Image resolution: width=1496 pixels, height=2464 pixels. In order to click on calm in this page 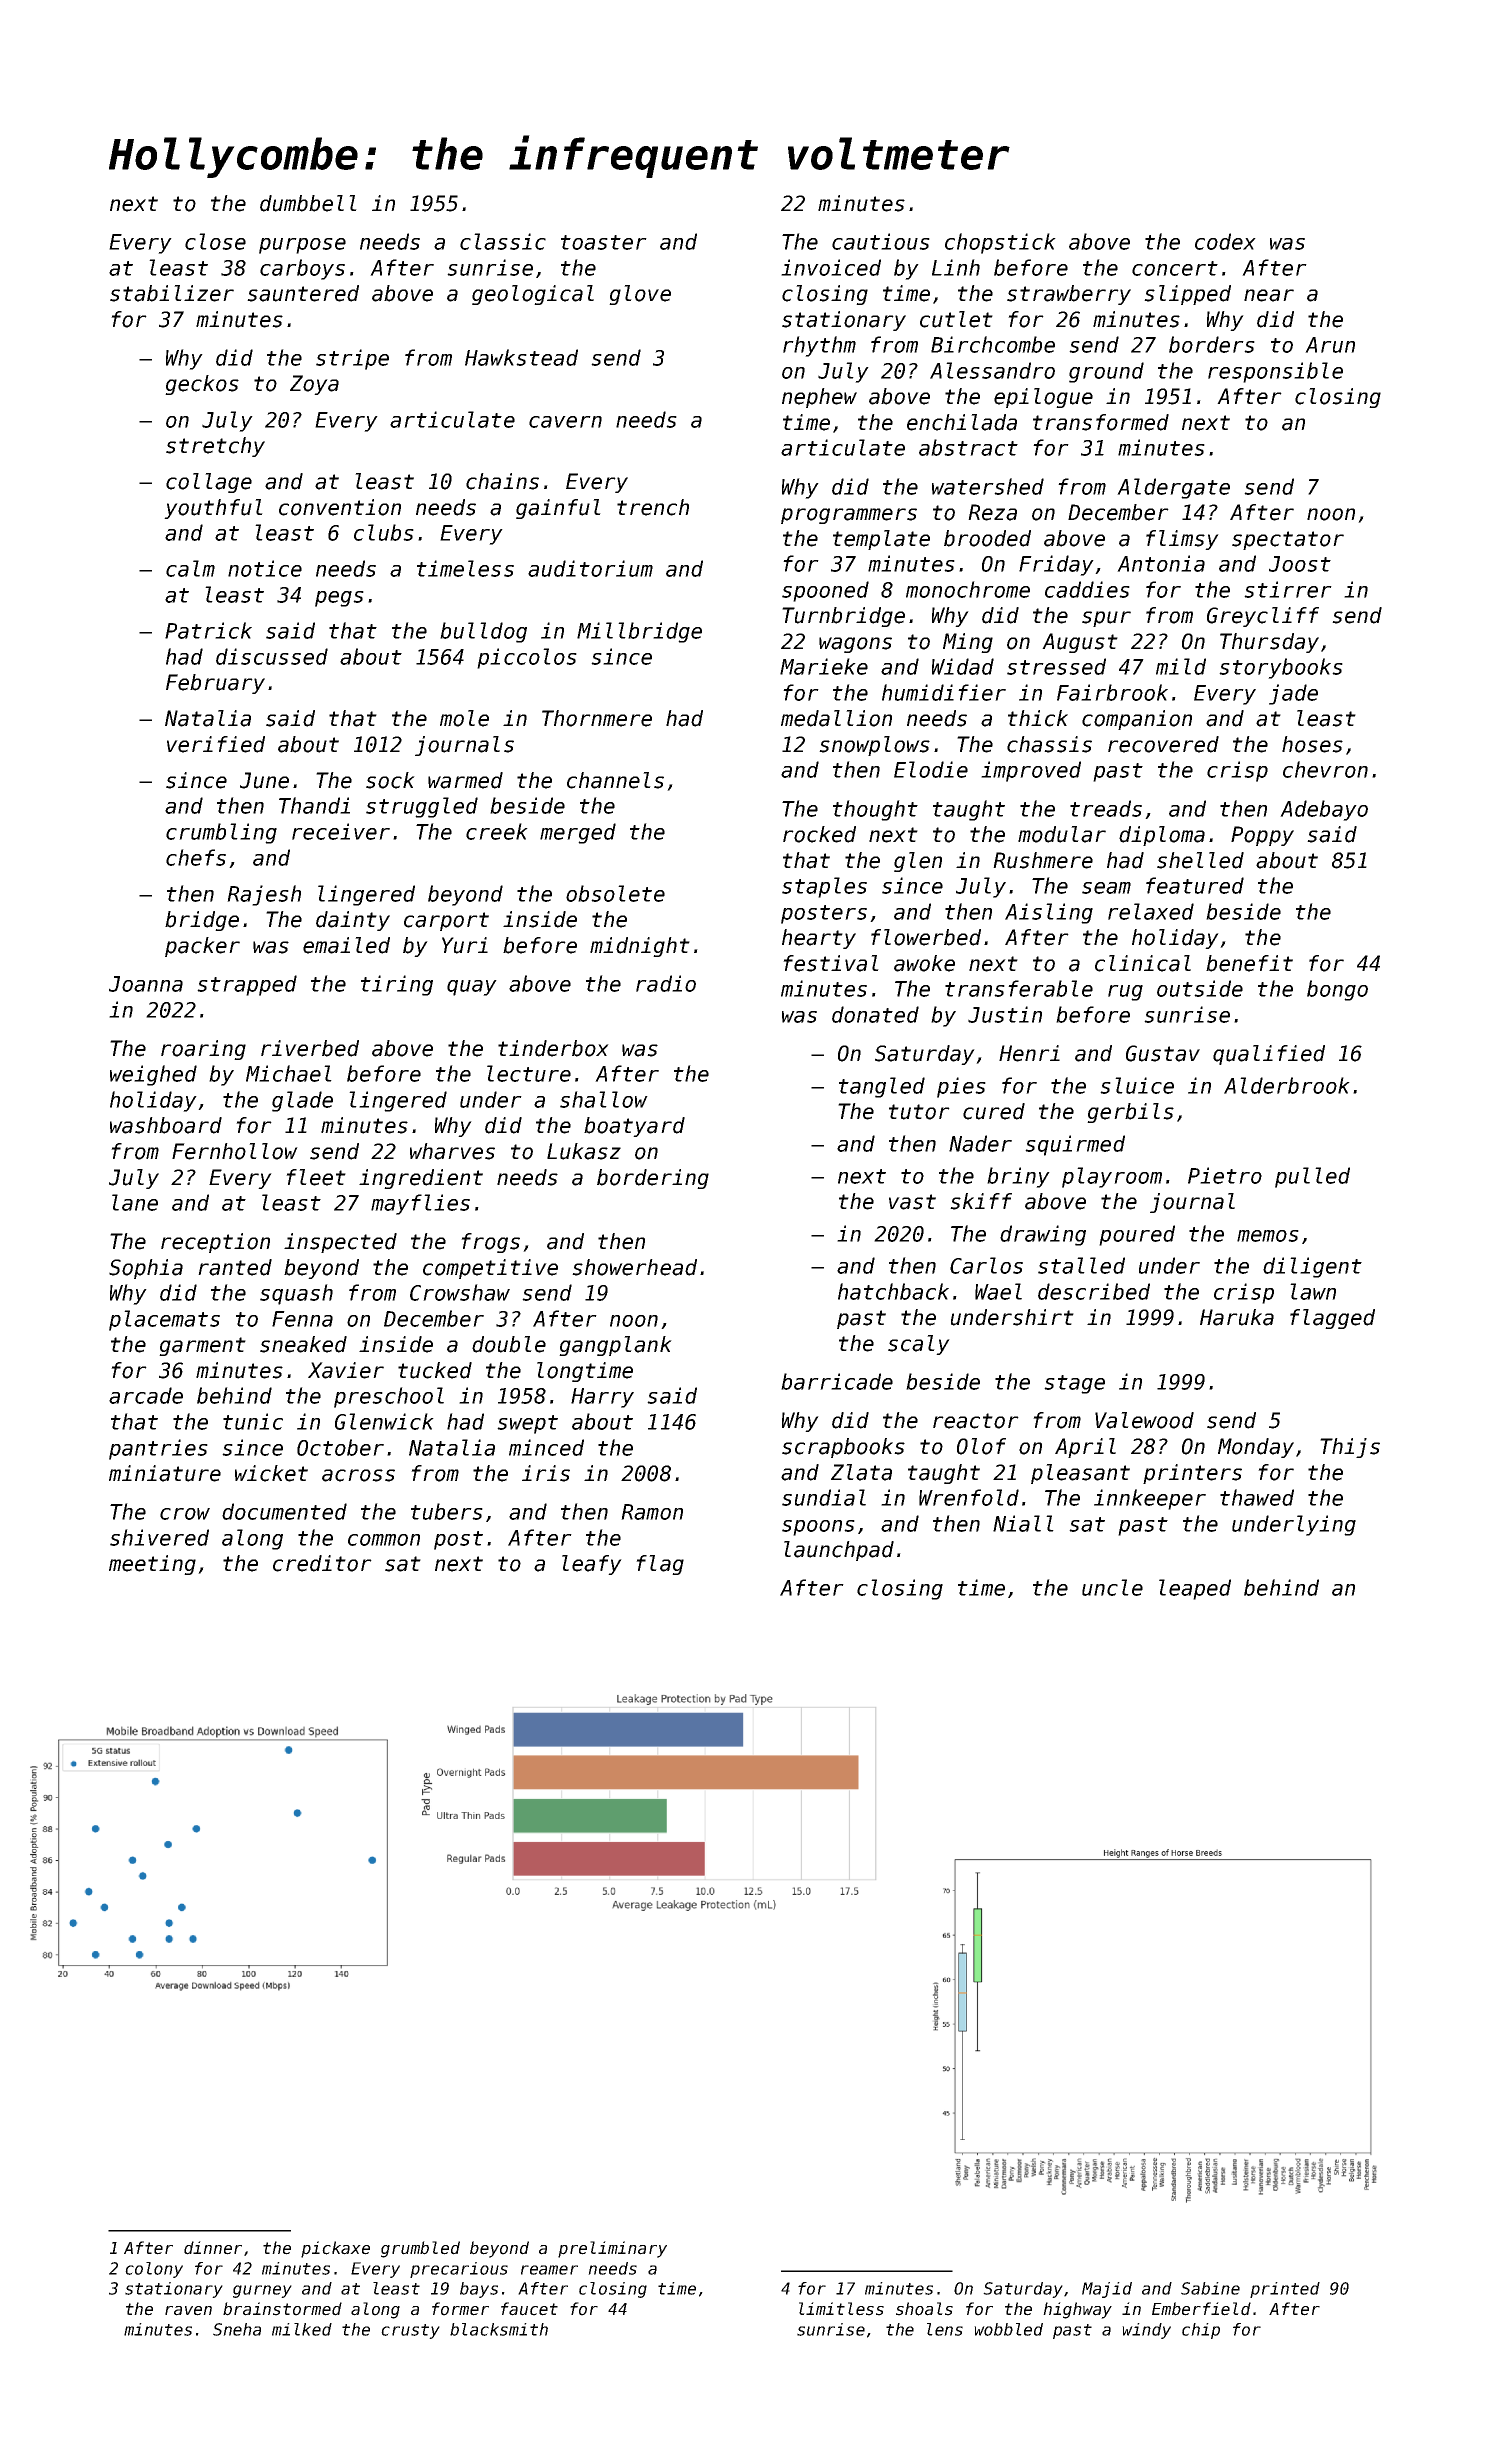, I will do `click(190, 568)`.
